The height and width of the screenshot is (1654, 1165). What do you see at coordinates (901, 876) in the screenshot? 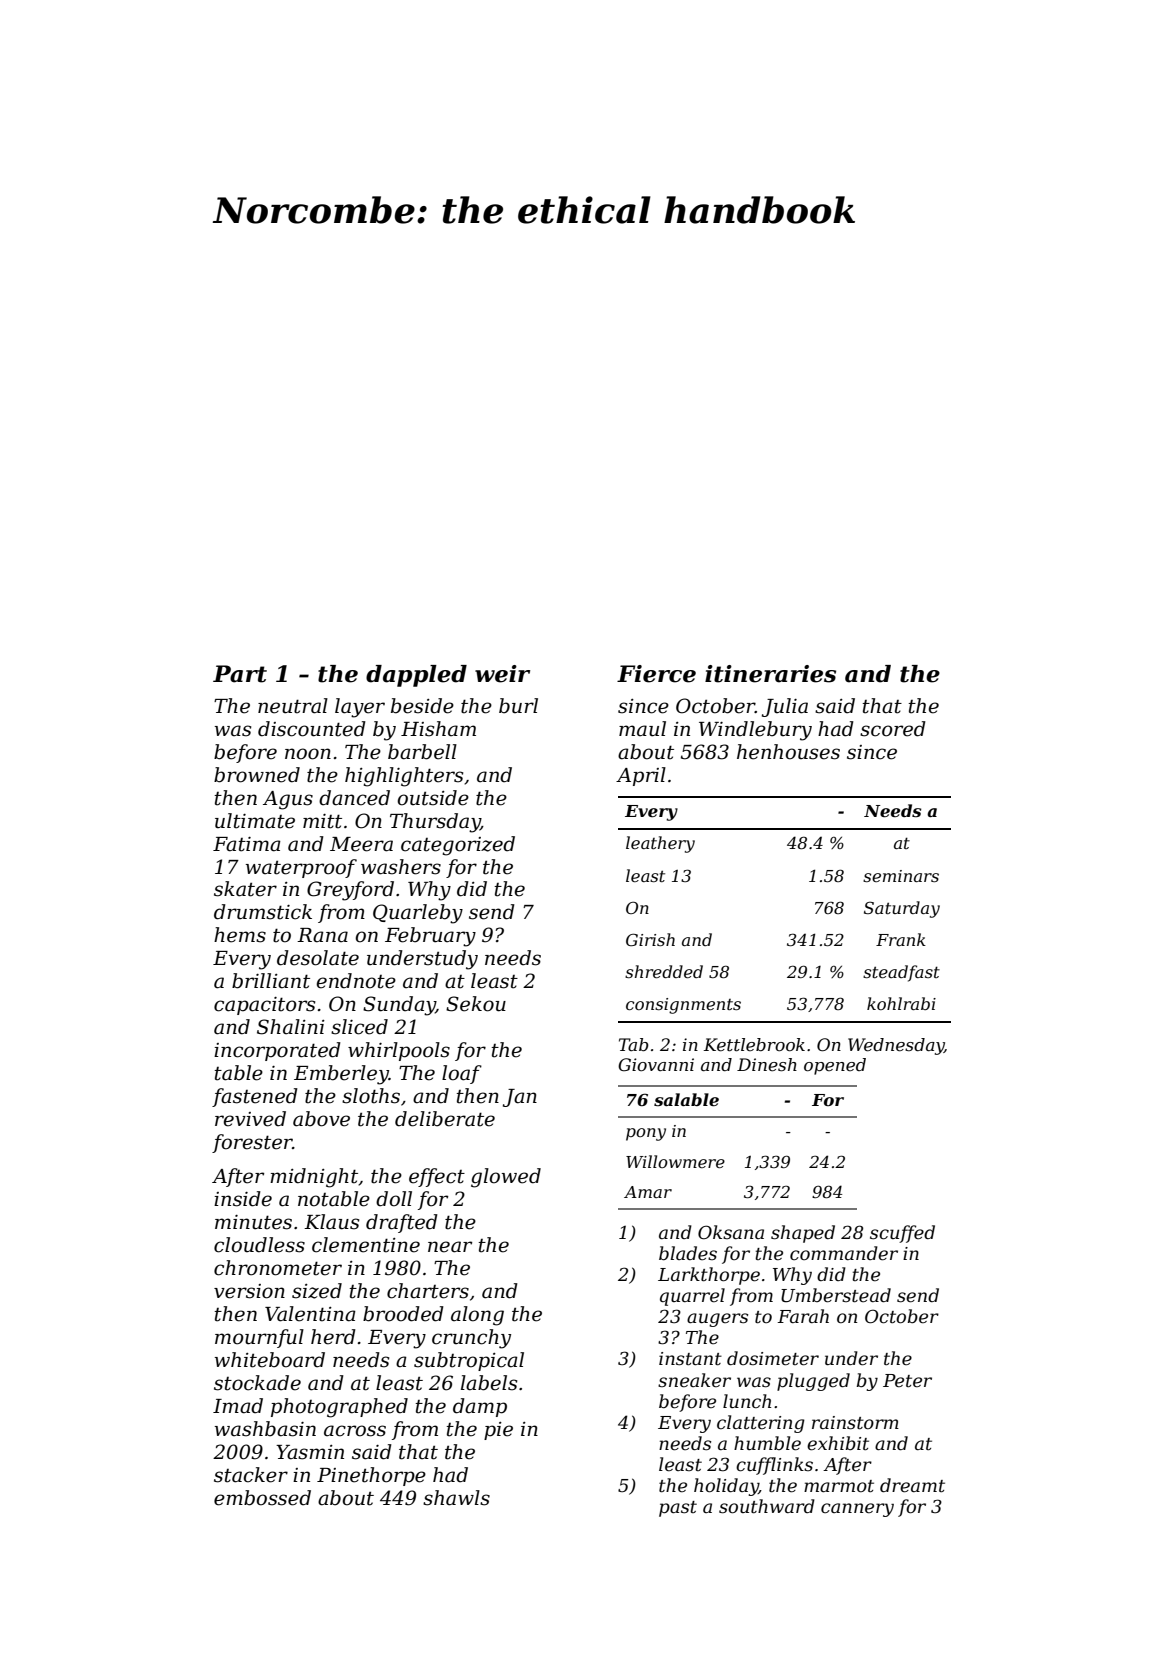
I see `seminars` at bounding box center [901, 876].
